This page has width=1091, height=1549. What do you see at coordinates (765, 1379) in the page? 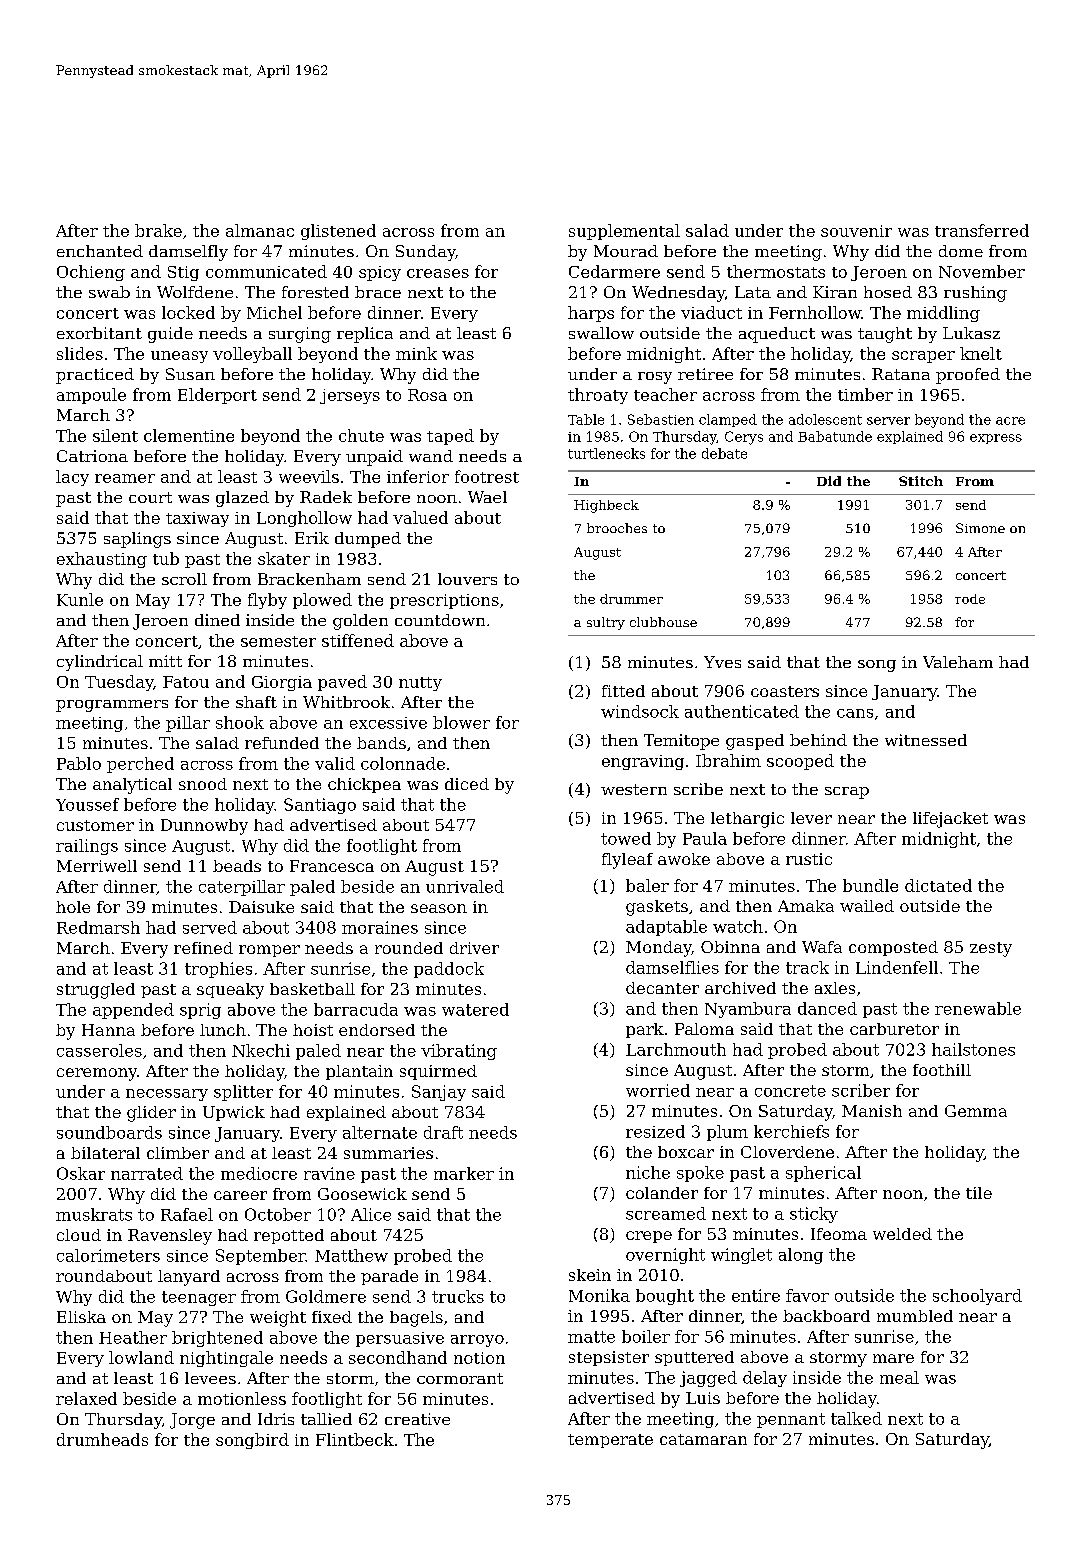
I see `delay` at bounding box center [765, 1379].
